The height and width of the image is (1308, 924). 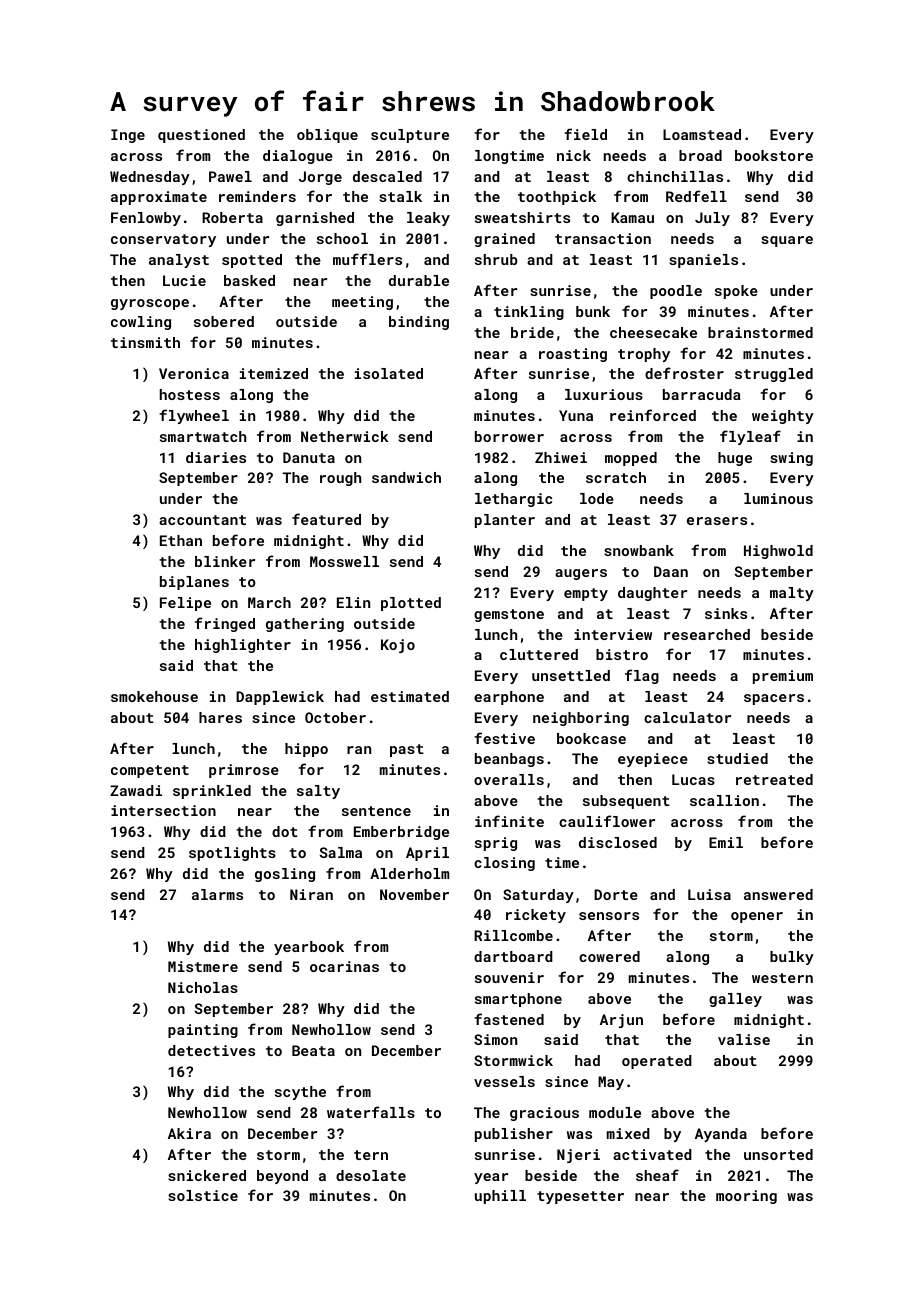 I want to click on conservatory, so click(x=163, y=240).
